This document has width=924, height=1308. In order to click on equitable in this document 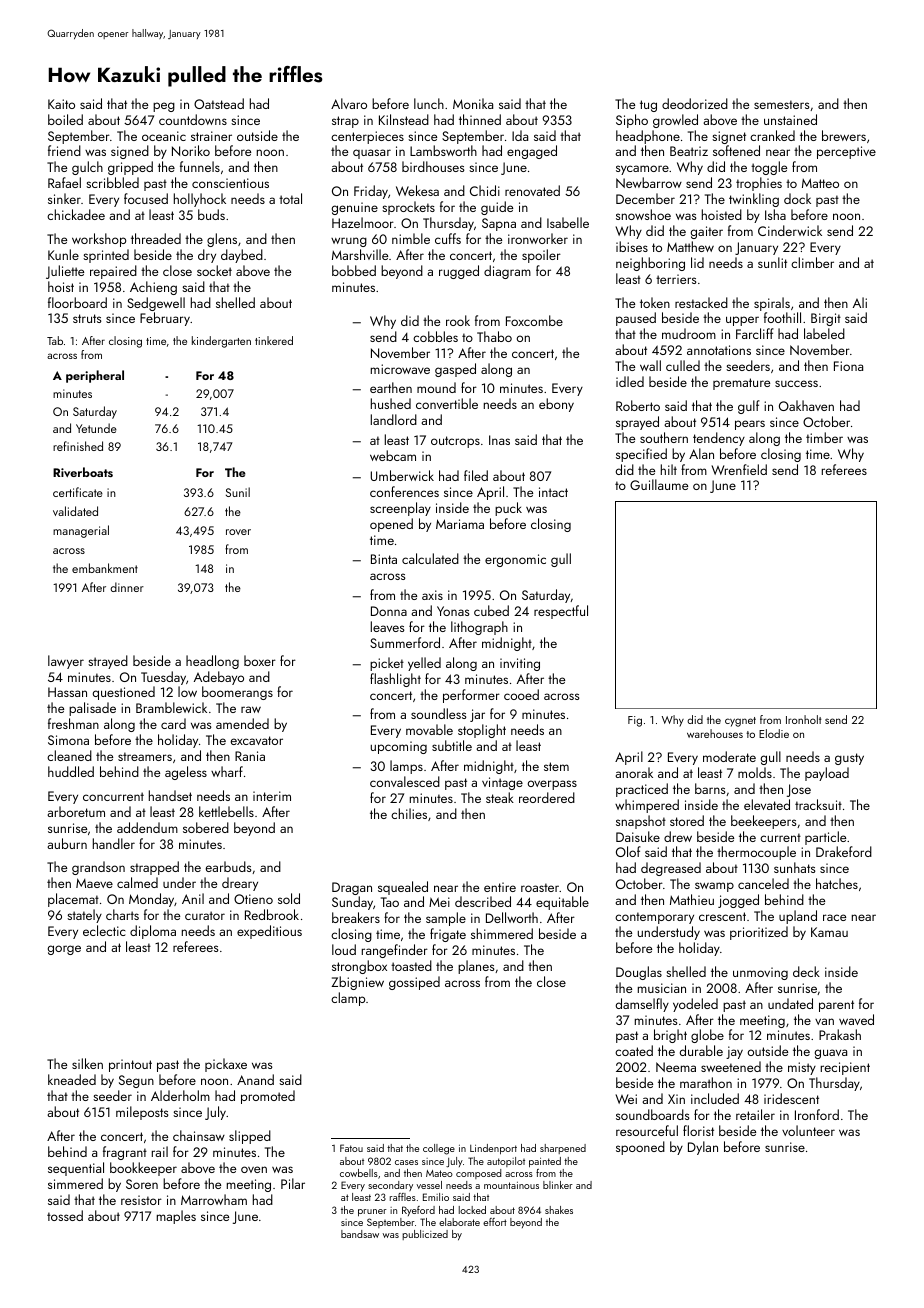, I will do `click(562, 903)`.
